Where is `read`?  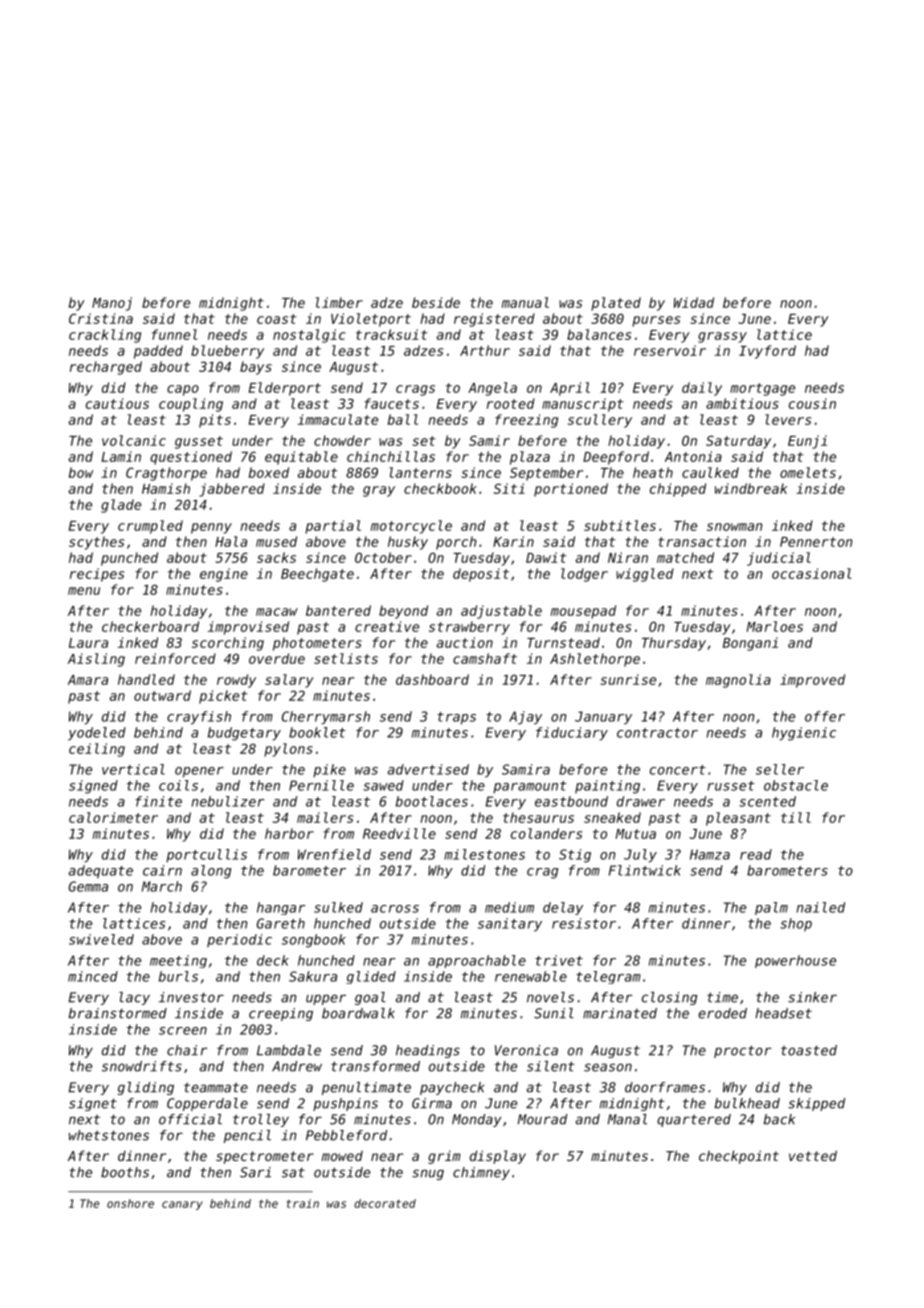 read is located at coordinates (756, 854).
